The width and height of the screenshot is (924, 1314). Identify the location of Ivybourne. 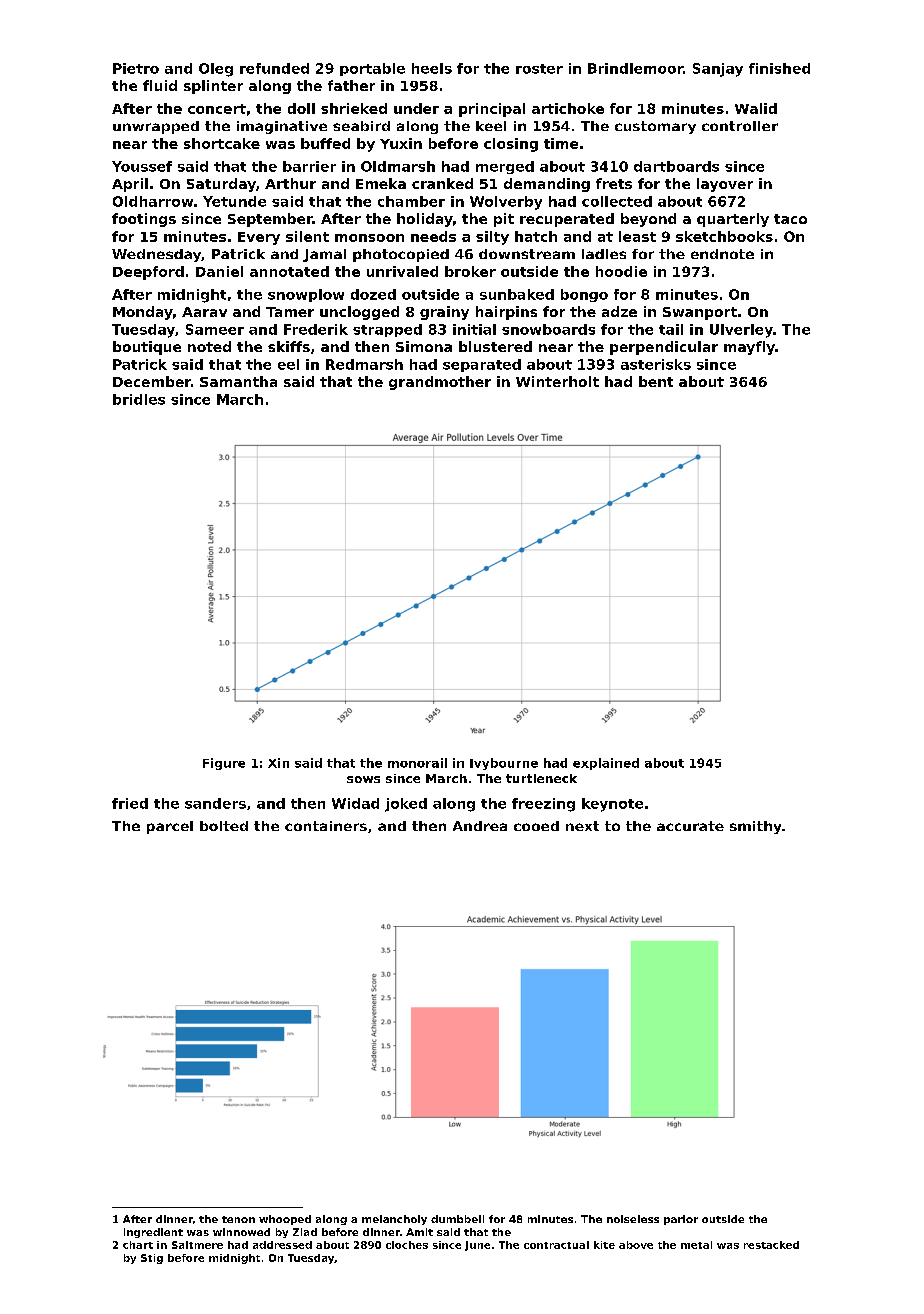
(504, 764).
